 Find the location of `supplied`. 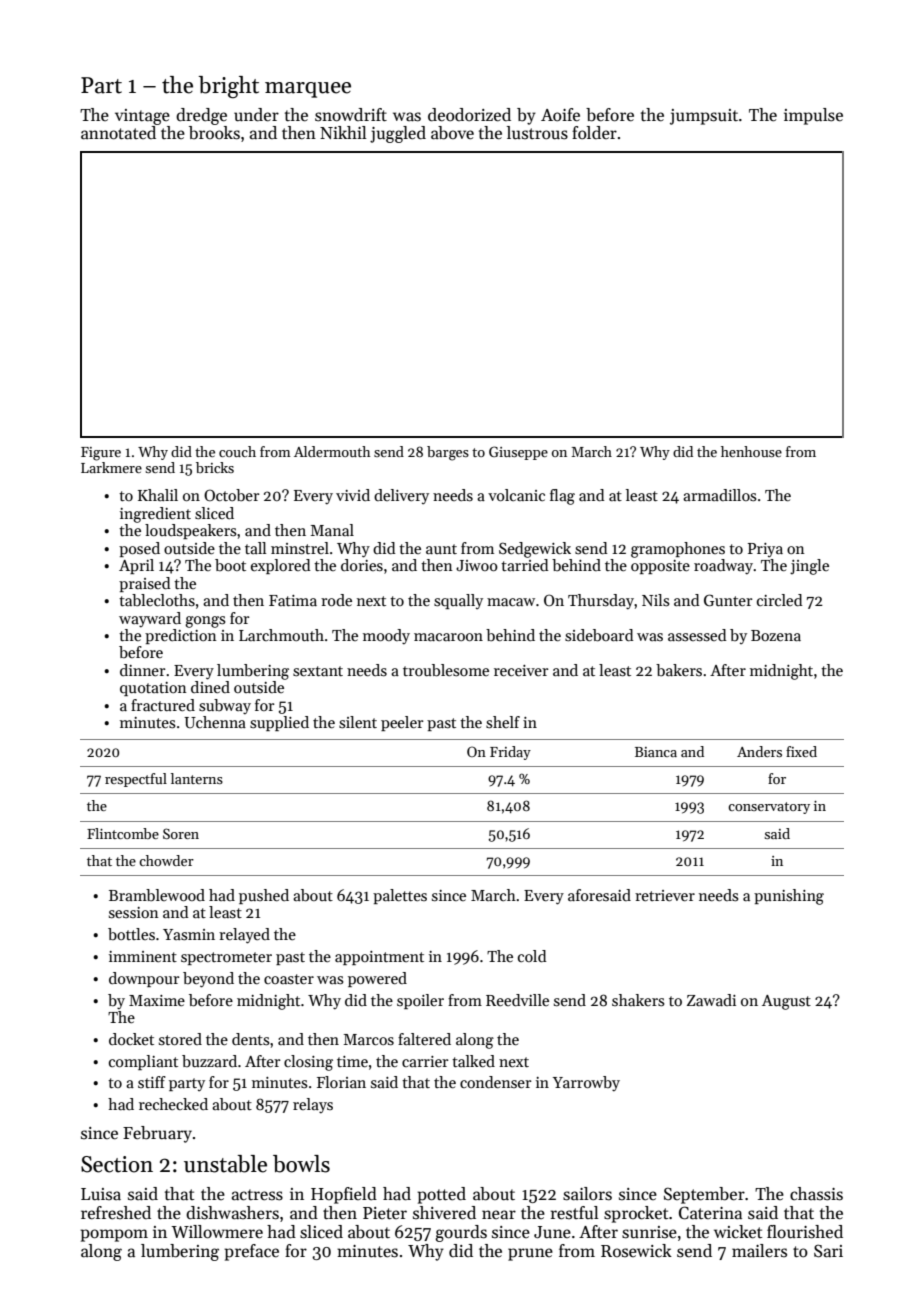

supplied is located at coordinates (279, 723).
